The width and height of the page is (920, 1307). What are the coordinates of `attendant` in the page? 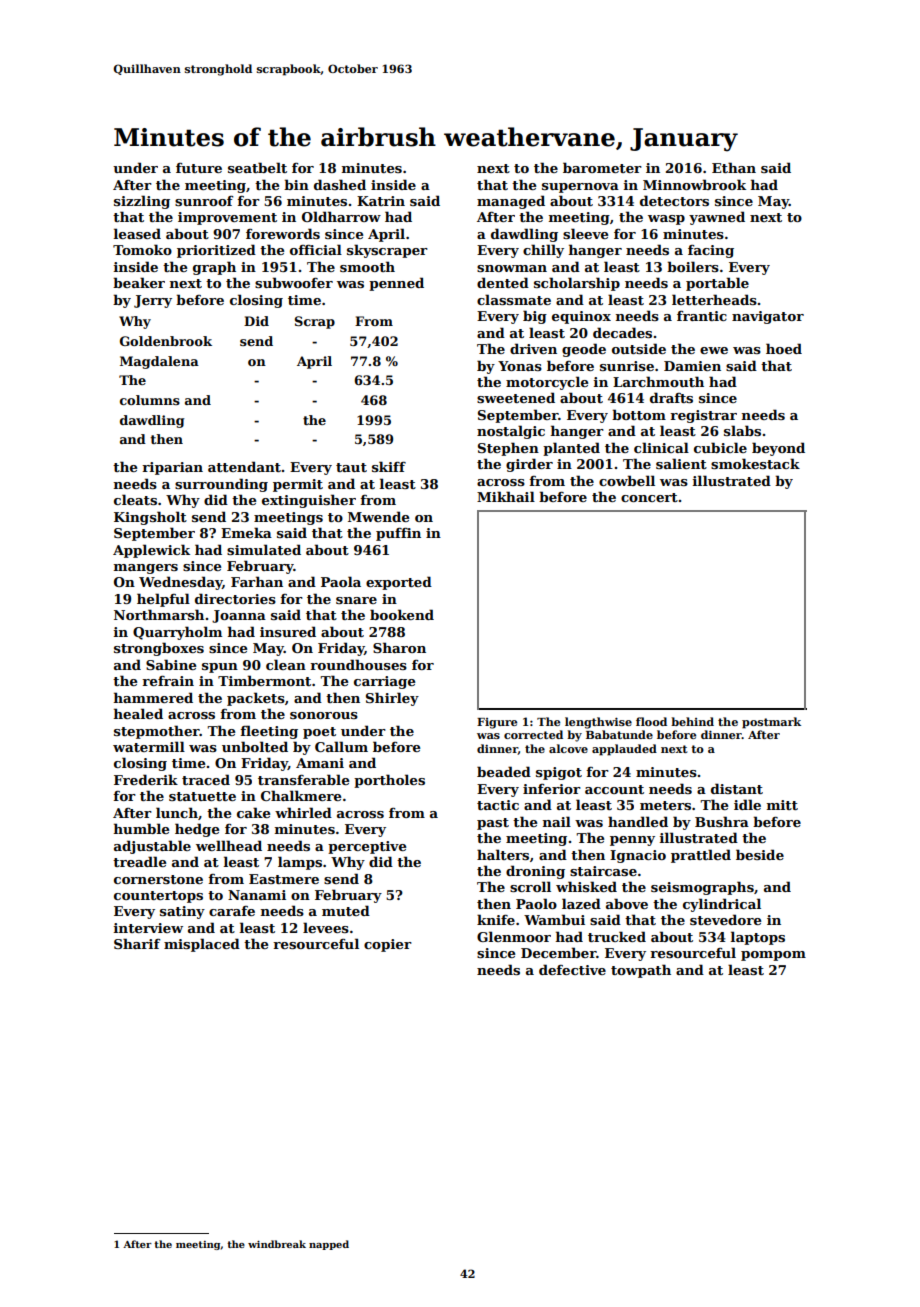 It's located at (244, 466).
